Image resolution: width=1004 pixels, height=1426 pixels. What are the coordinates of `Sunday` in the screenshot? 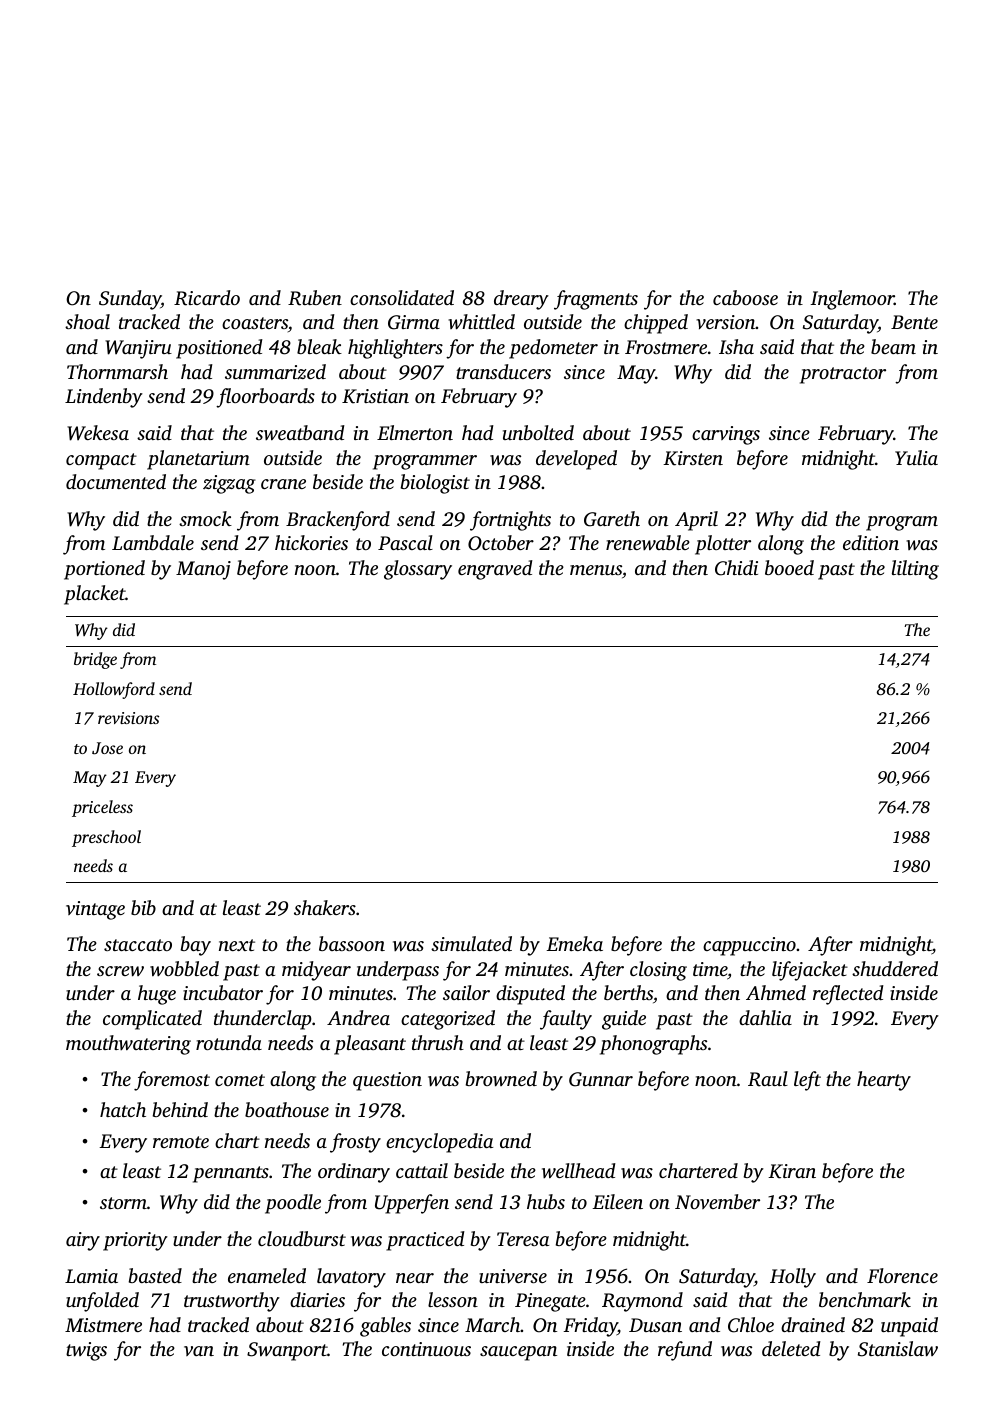 It's located at (130, 300).
